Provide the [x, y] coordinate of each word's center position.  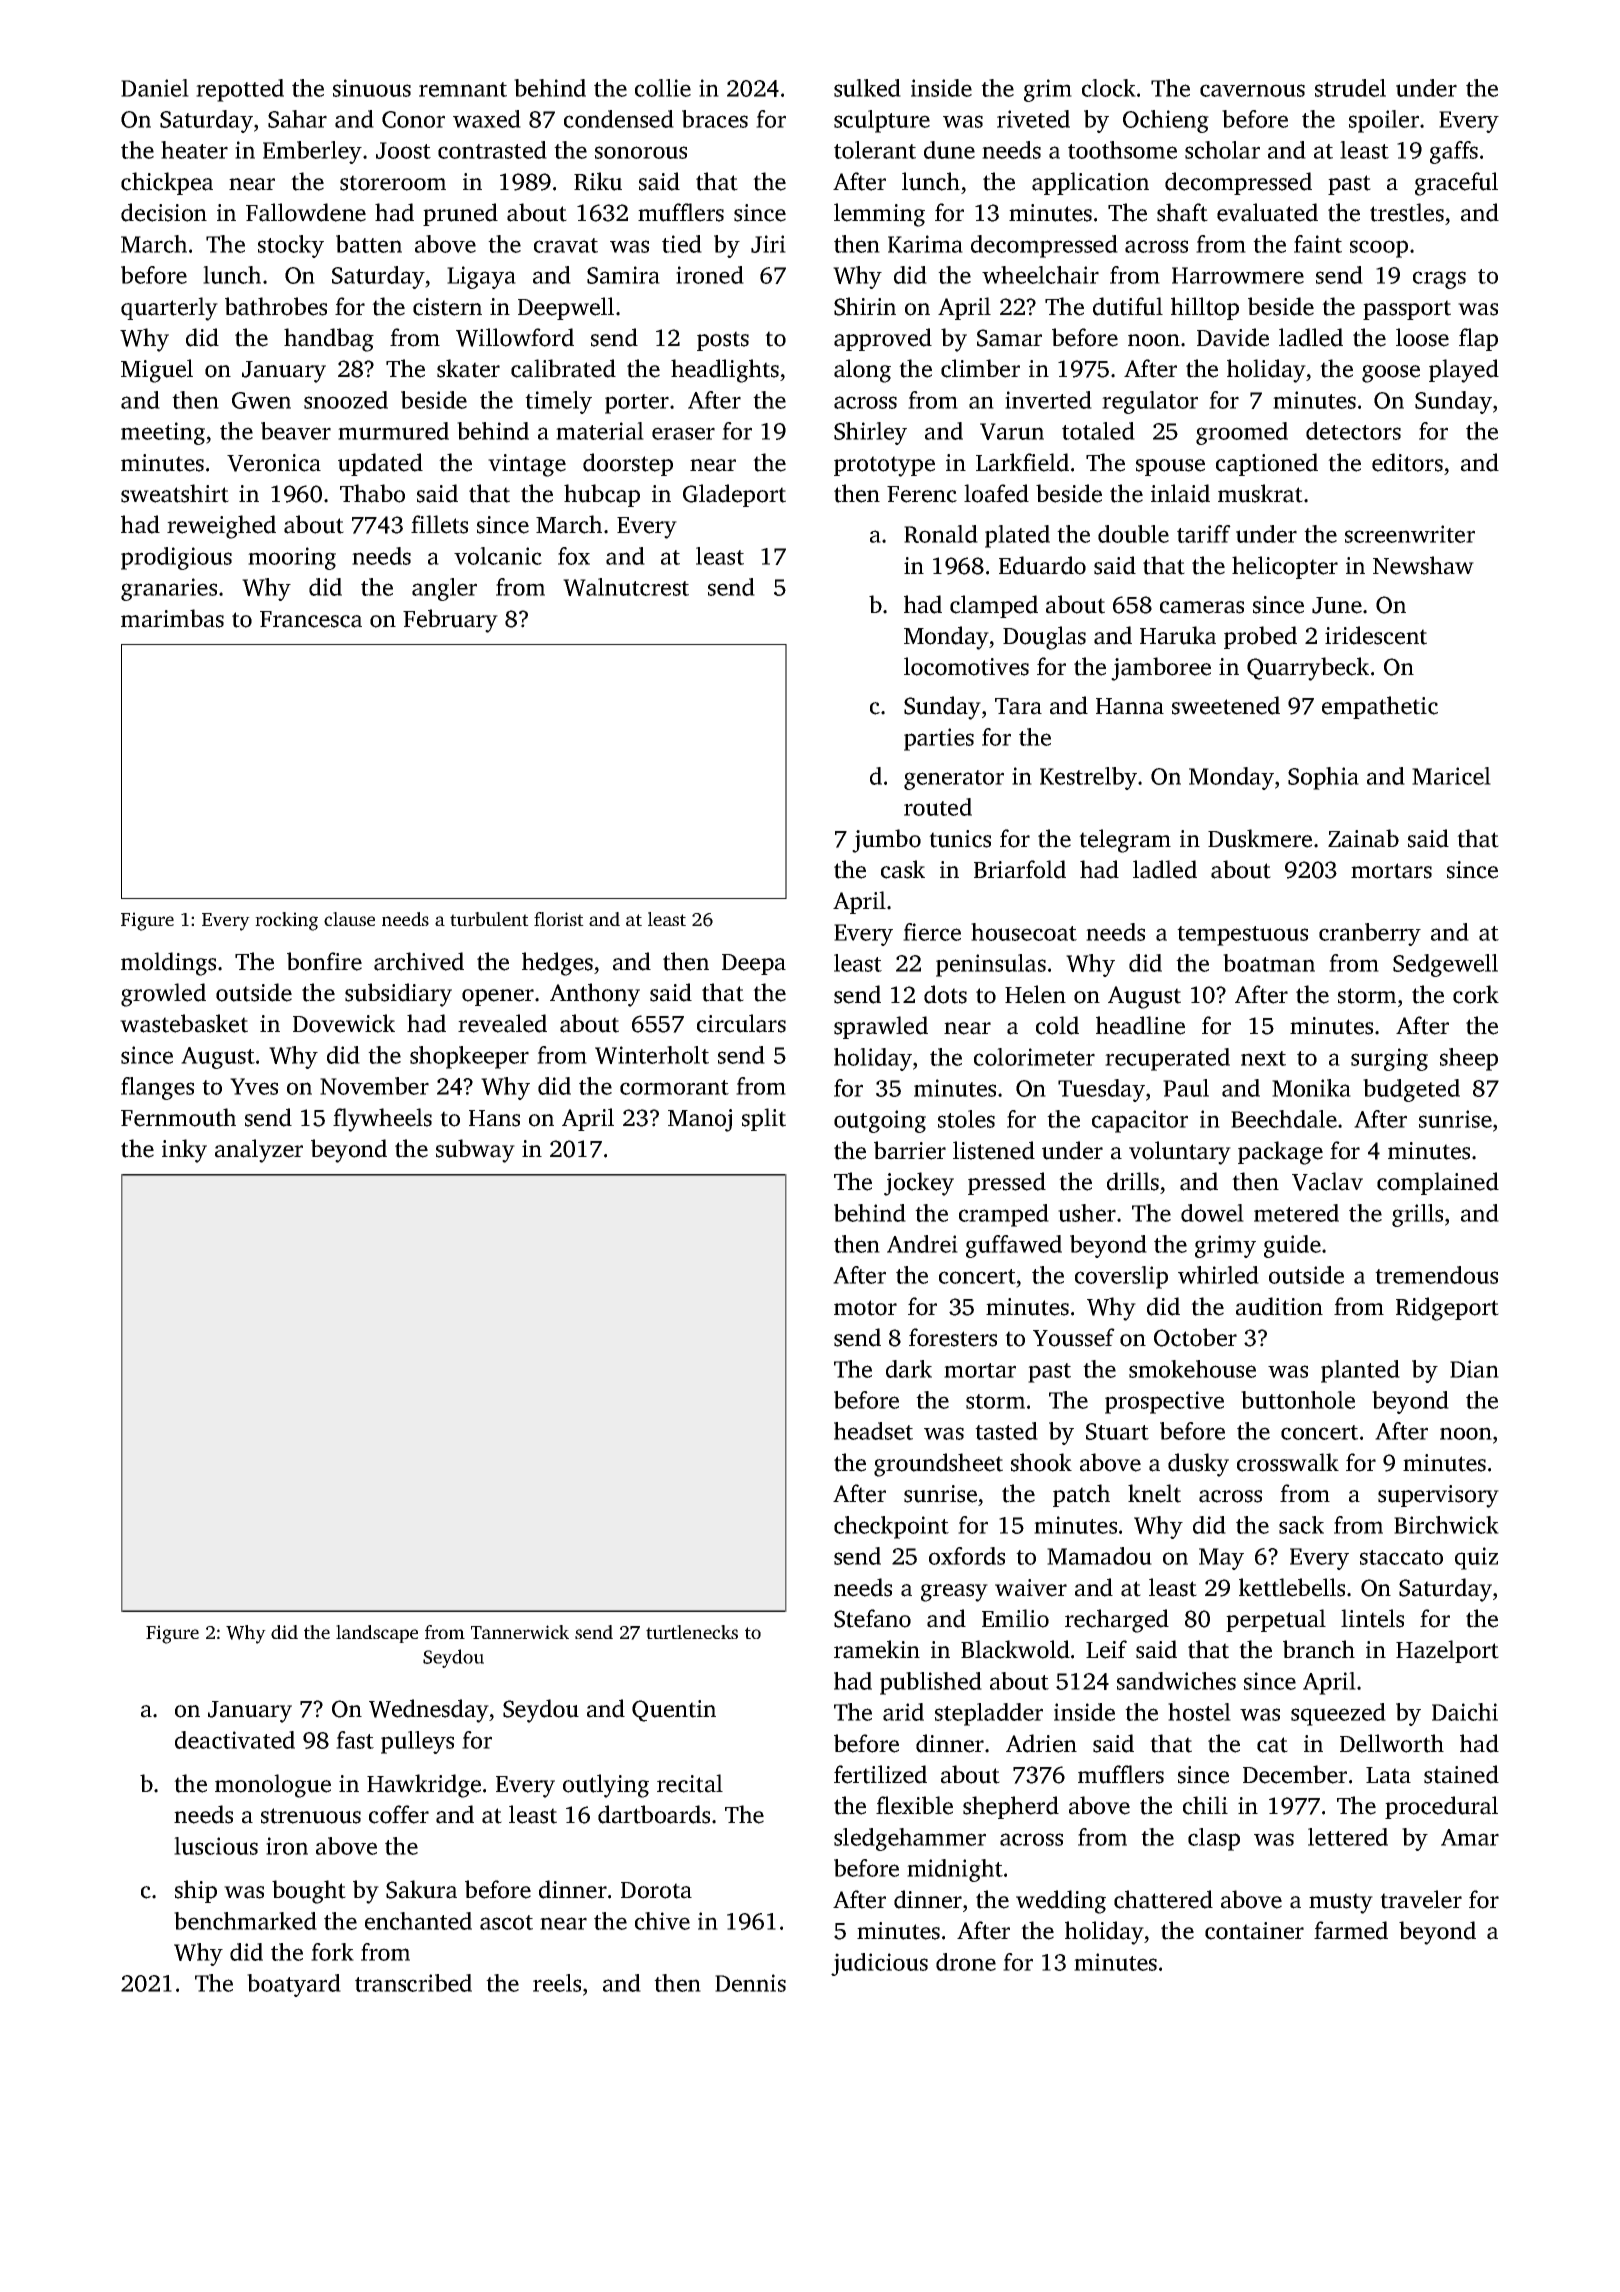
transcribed [413, 1983]
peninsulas [991, 965]
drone [966, 1962]
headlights [725, 371]
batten [369, 244]
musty [1341, 1903]
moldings [168, 964]
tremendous [1436, 1275]
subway [475, 1151]
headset [873, 1431]
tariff [1204, 534]
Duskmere [1260, 838]
